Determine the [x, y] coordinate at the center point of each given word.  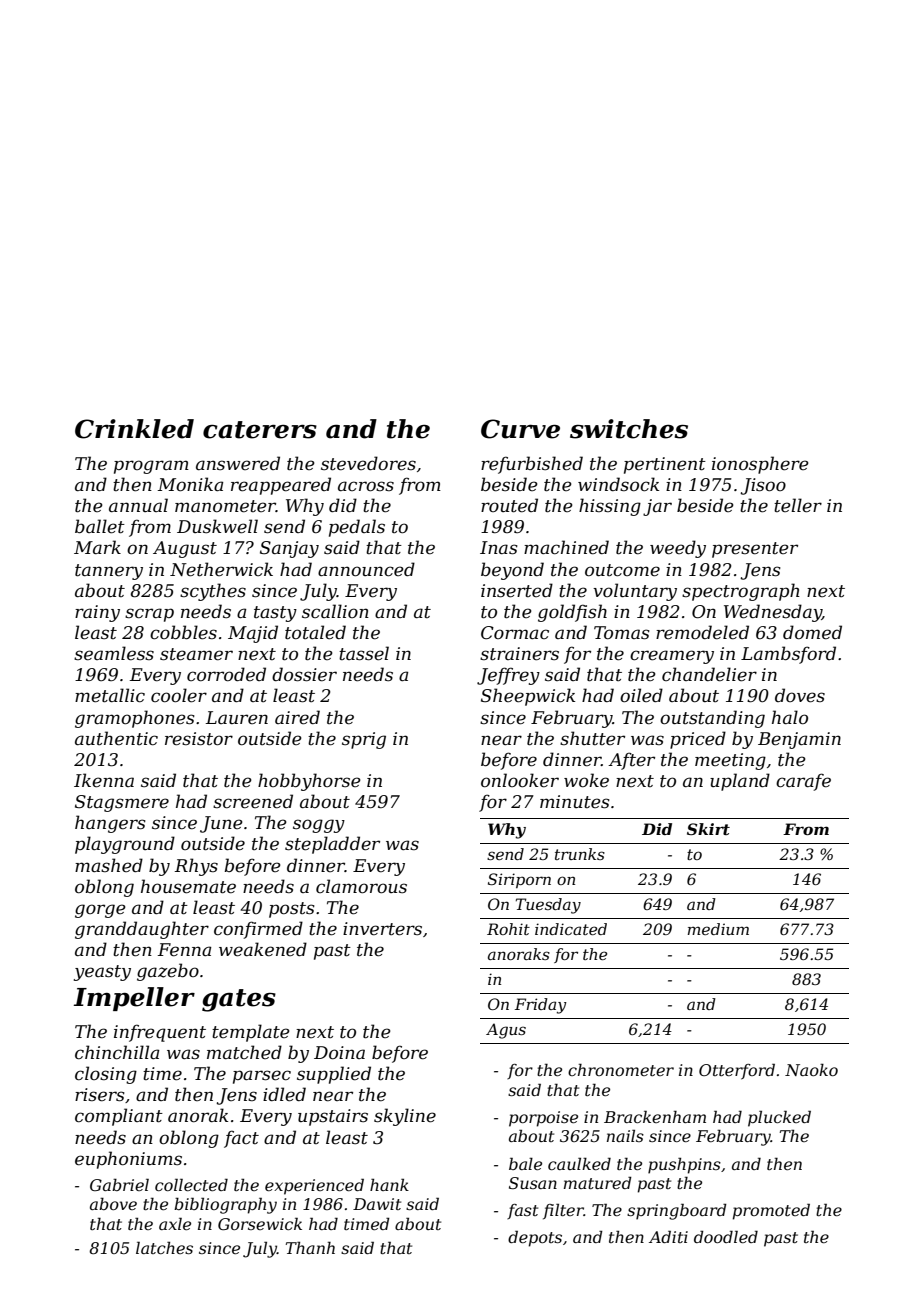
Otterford [737, 1071]
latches [164, 1247]
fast [522, 1211]
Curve [520, 429]
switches [629, 429]
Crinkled [134, 429]
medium [718, 929]
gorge [100, 911]
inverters [382, 929]
